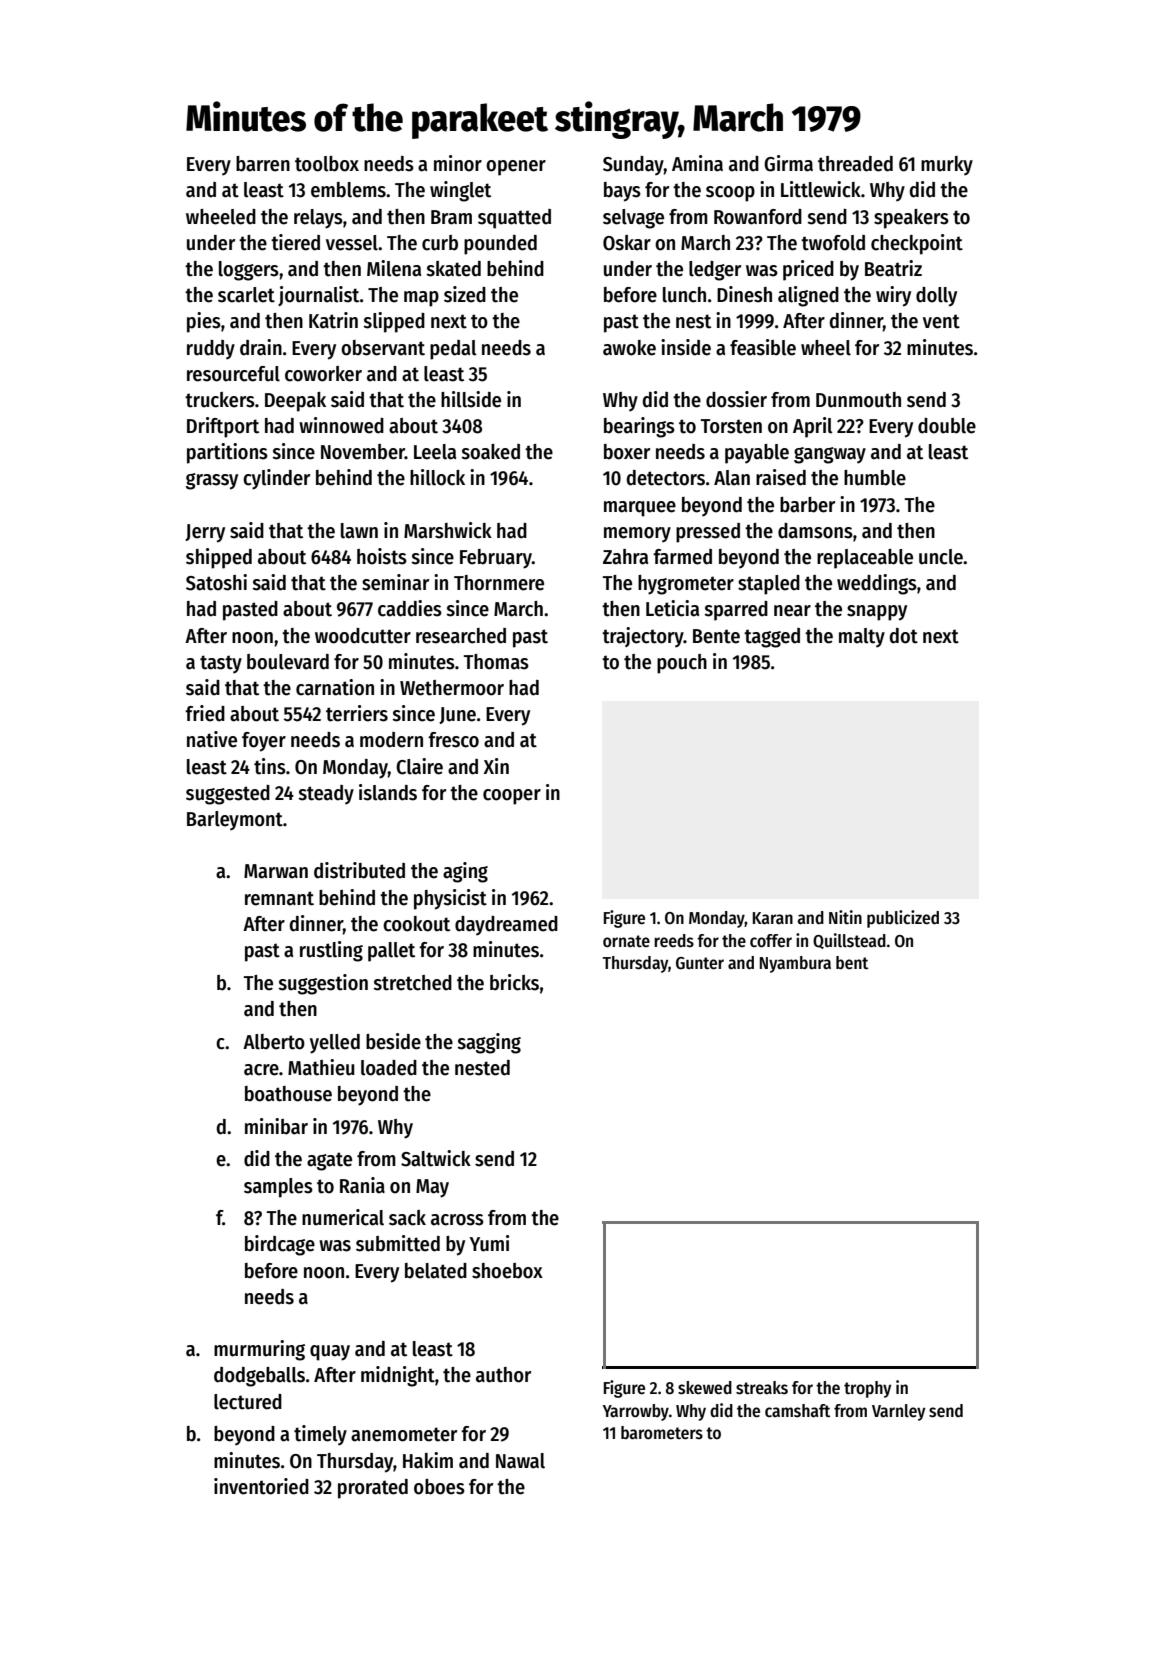 Image resolution: width=1165 pixels, height=1654 pixels. I want to click on barren, so click(263, 164).
